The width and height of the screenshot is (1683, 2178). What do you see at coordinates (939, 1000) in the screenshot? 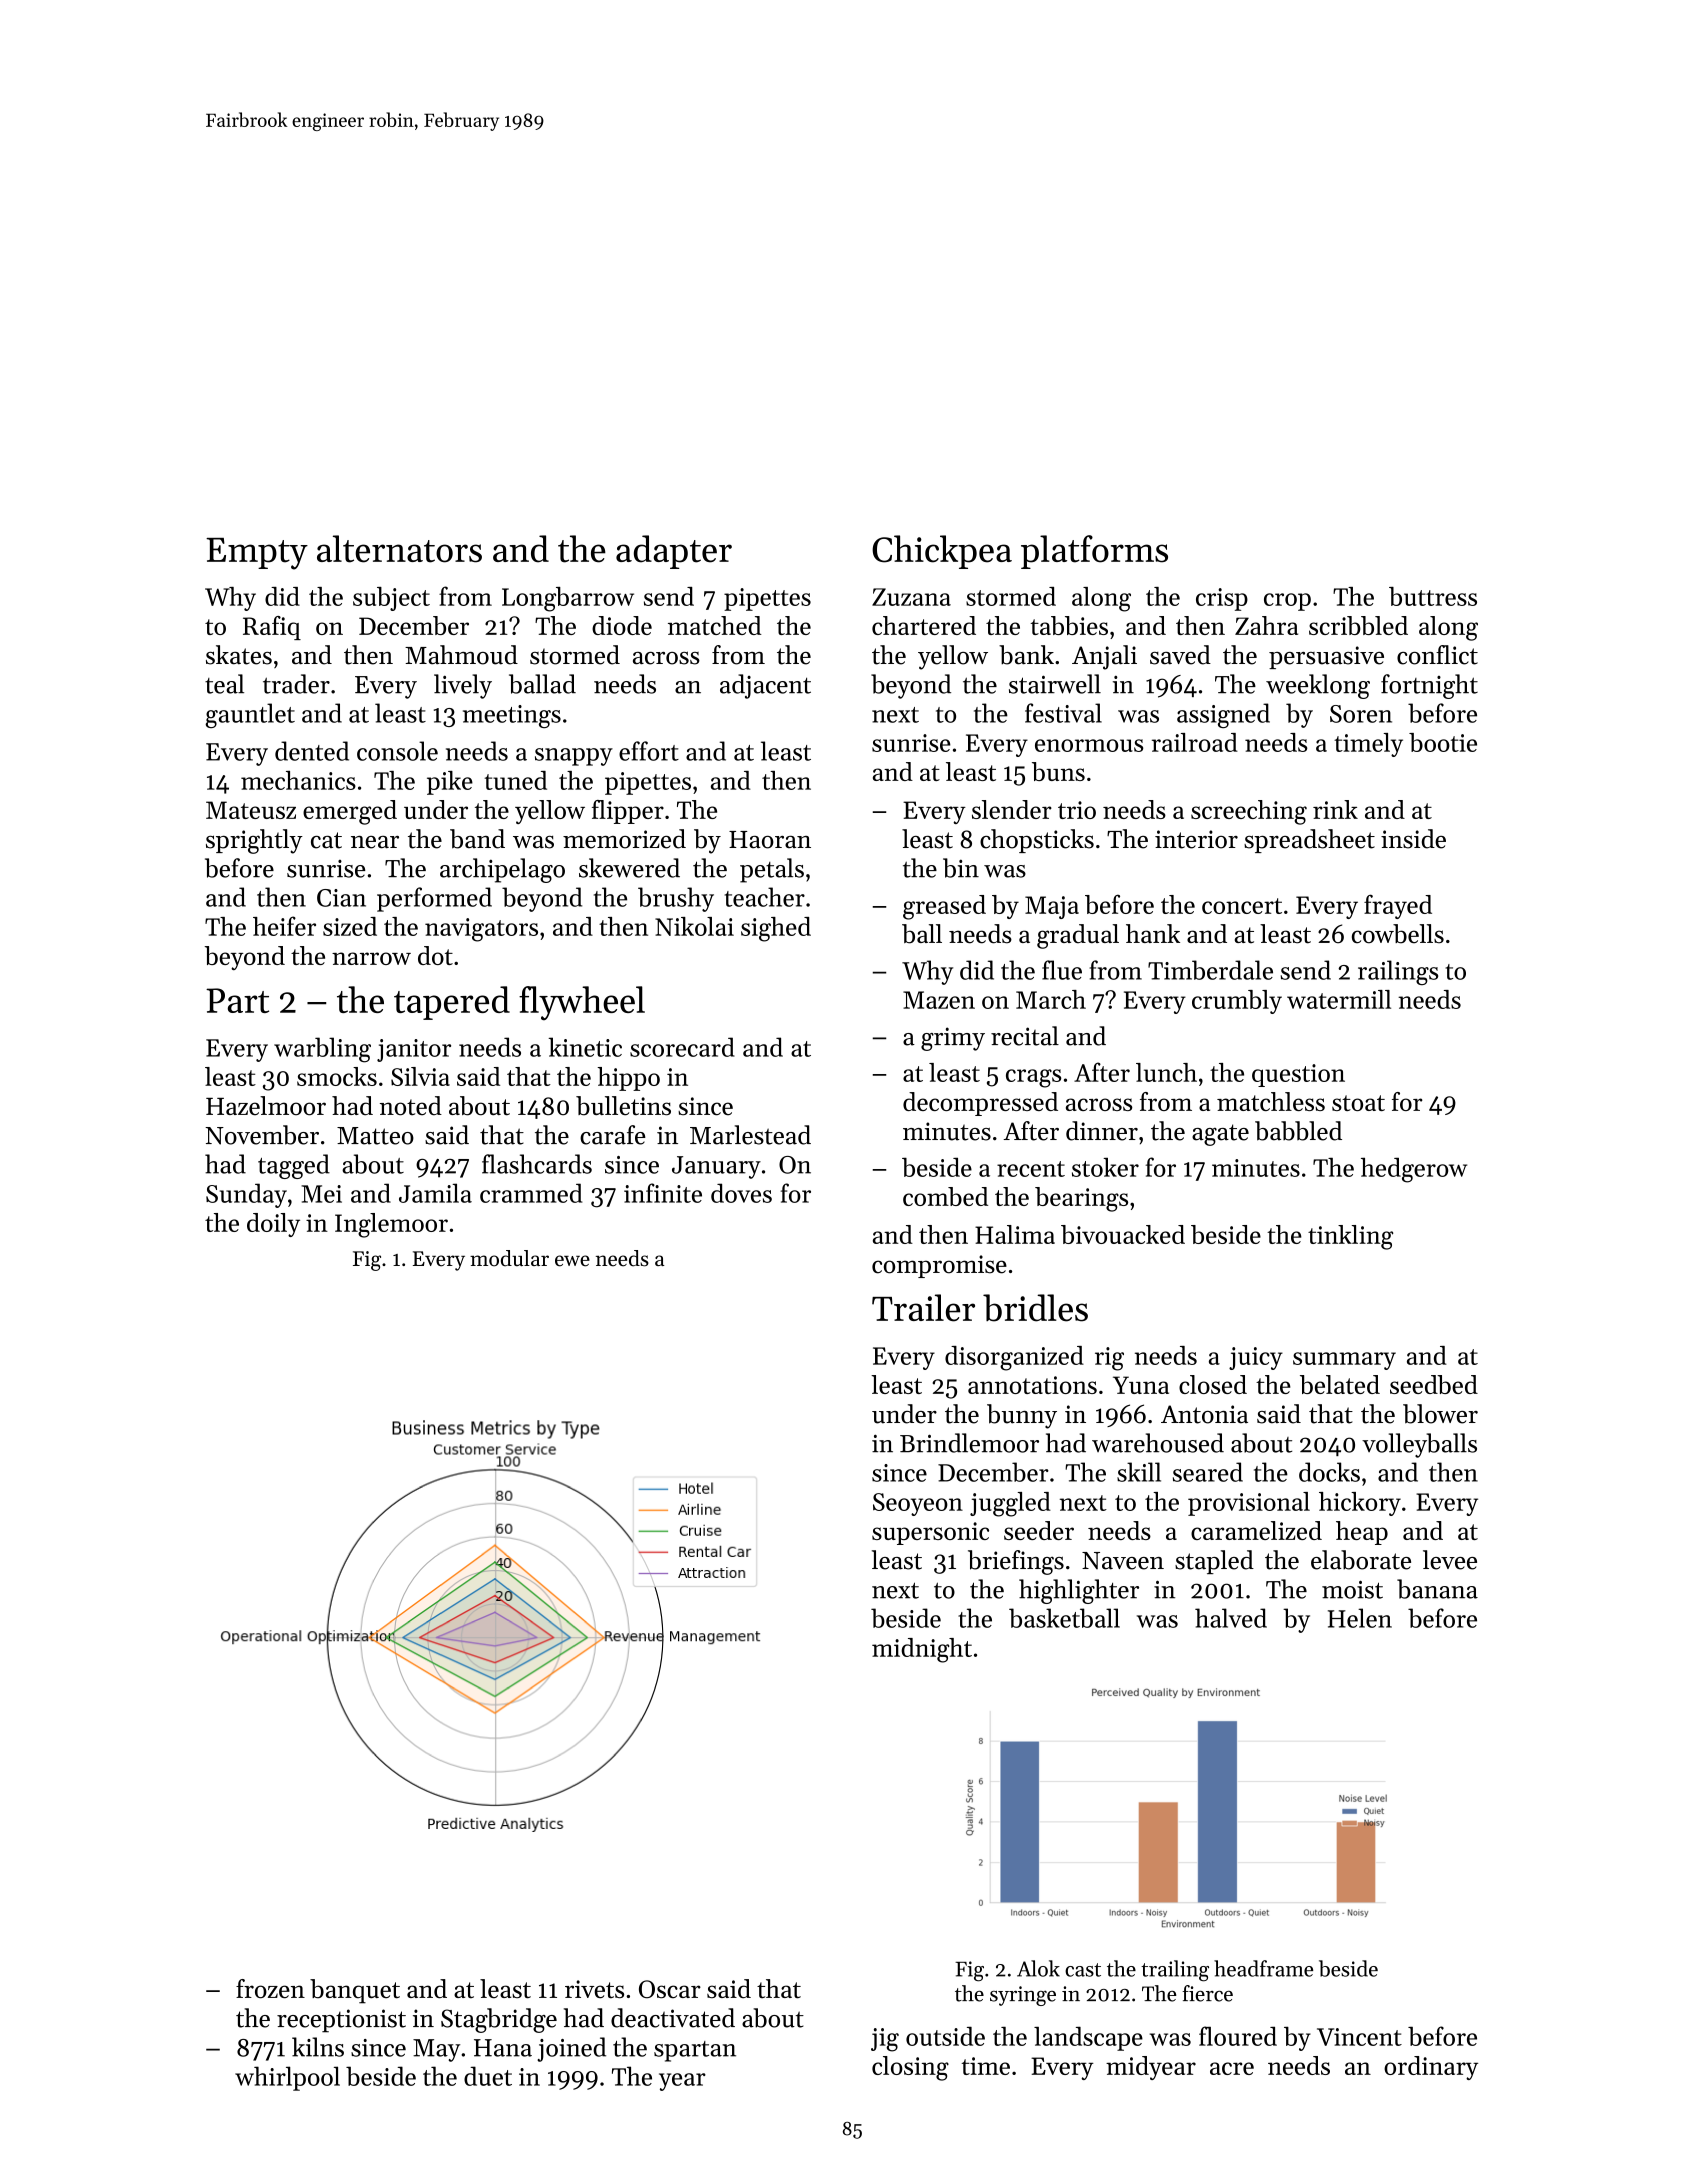
I see `Mazen` at bounding box center [939, 1000].
